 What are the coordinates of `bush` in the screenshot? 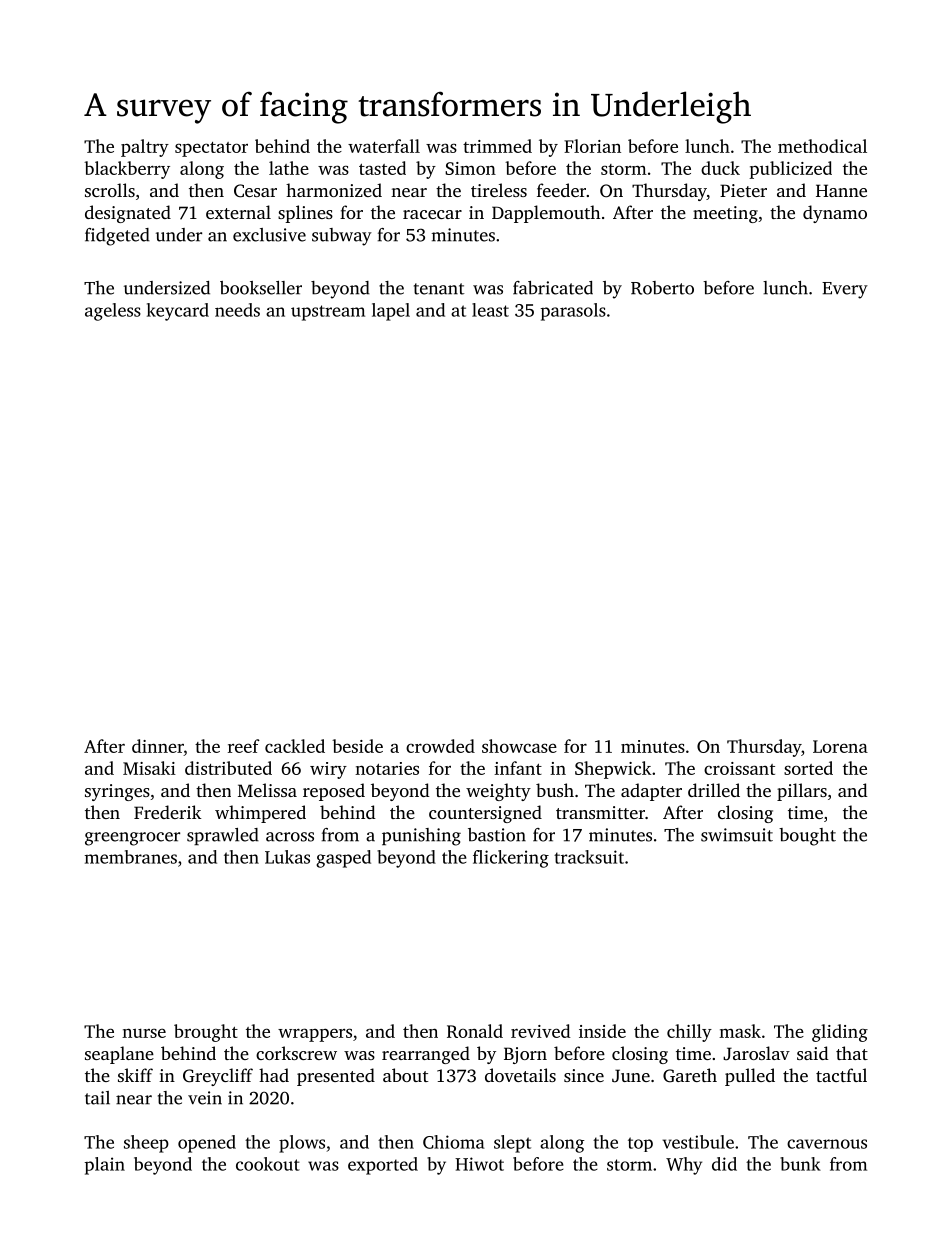 It's located at (555, 790).
